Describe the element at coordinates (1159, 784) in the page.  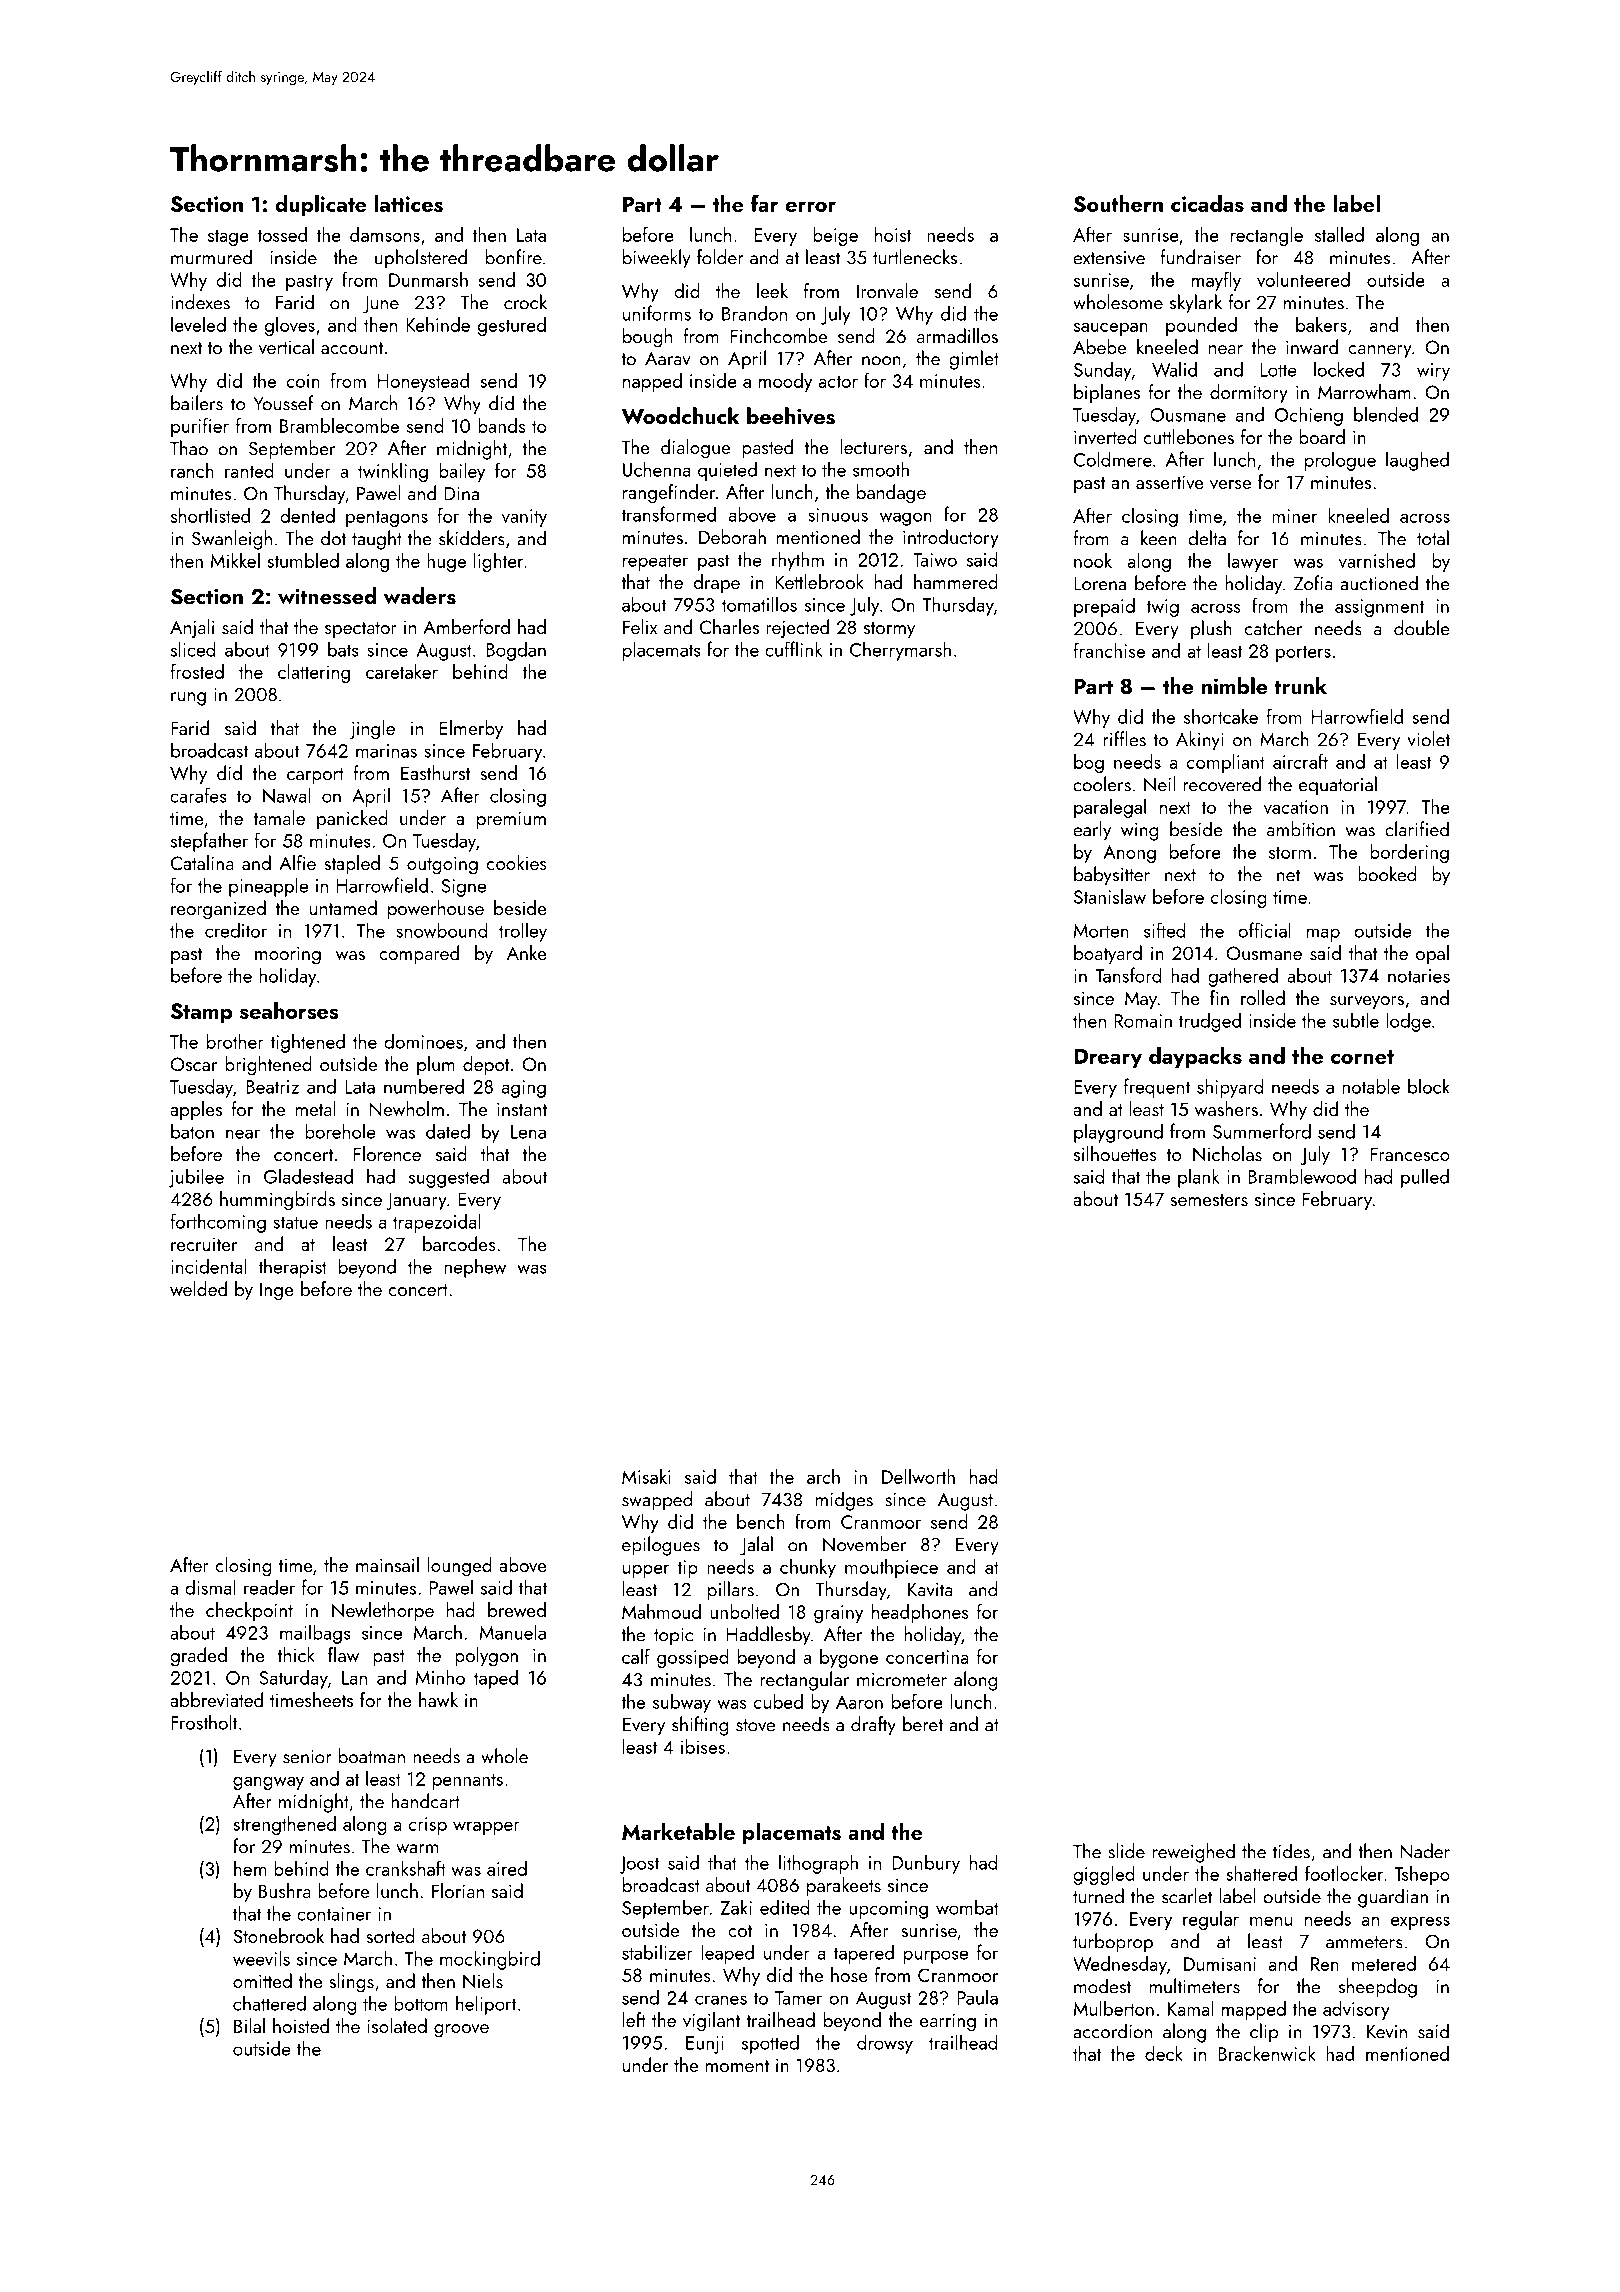
I see `Neil` at that location.
